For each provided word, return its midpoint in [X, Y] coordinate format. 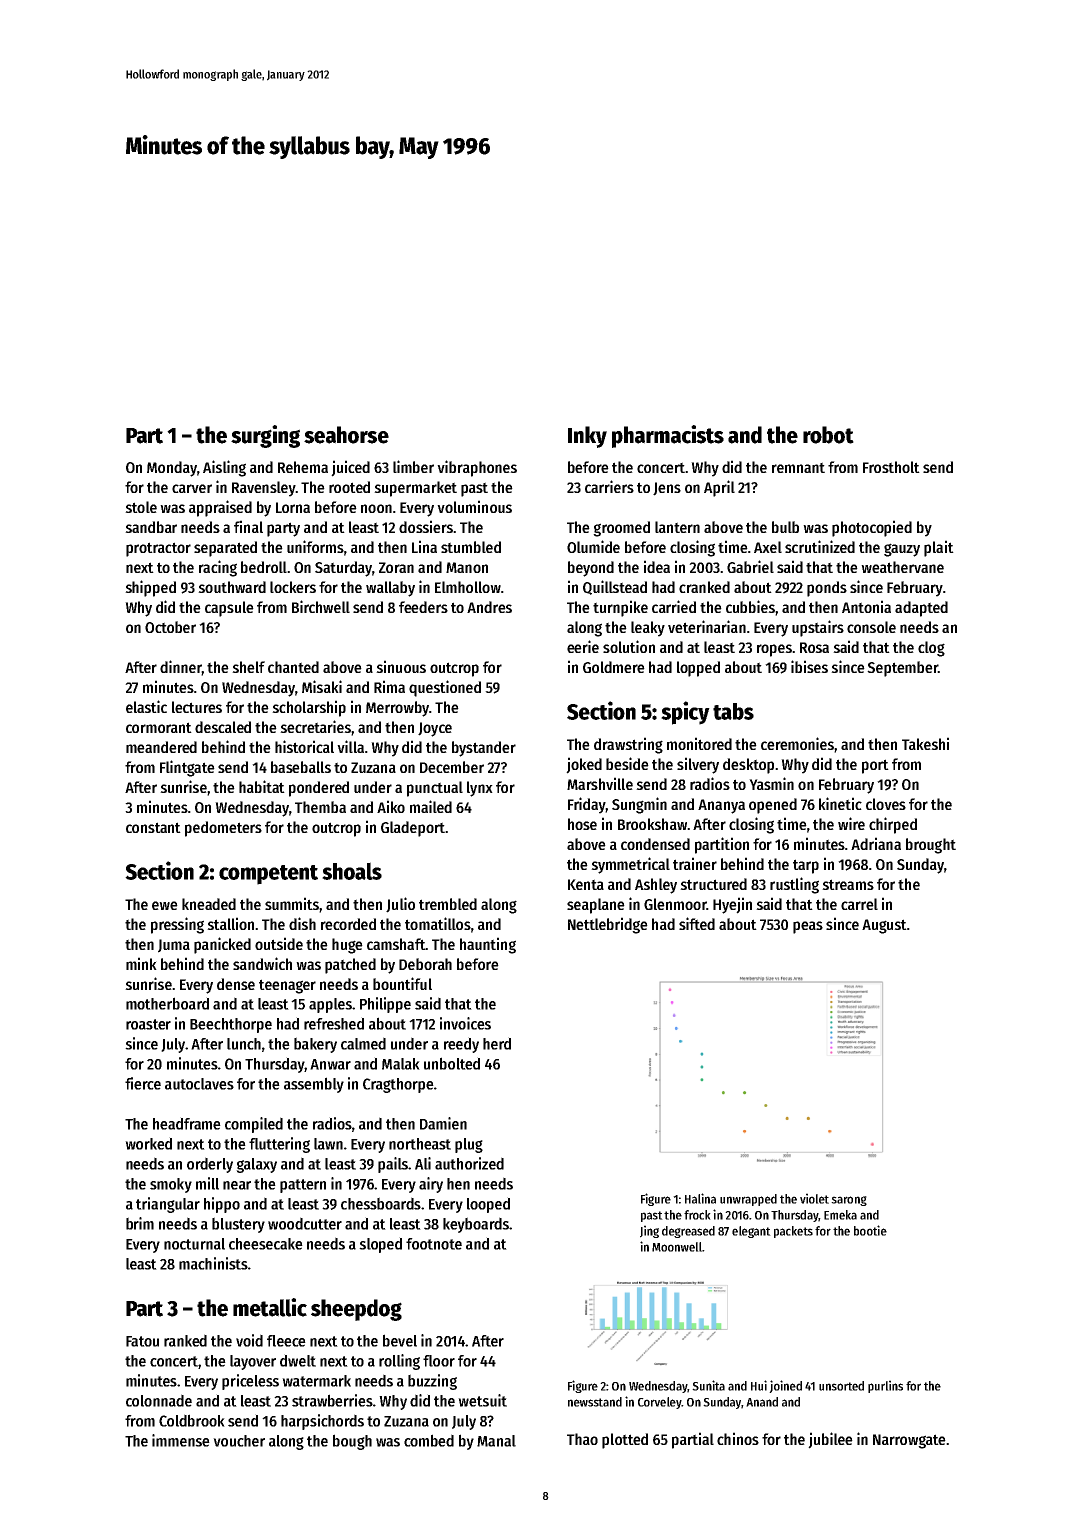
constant [153, 827]
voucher [239, 1441]
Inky [587, 437]
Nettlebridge [608, 925]
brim [140, 1223]
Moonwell [677, 1247]
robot [828, 435]
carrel [859, 904]
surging [265, 436]
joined [785, 1386]
